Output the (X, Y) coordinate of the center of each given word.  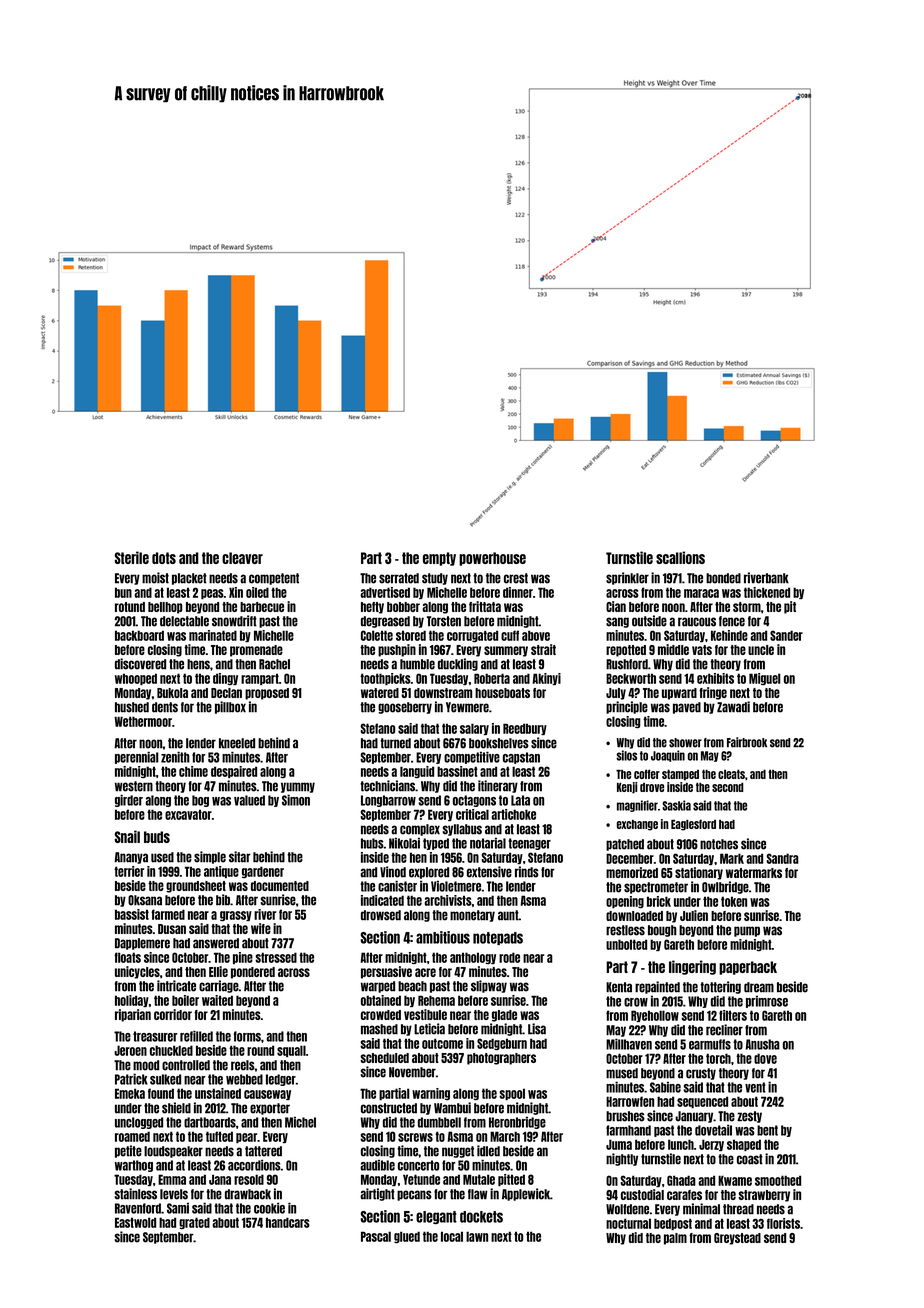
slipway (489, 986)
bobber (403, 607)
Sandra (783, 858)
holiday (132, 1001)
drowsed (381, 915)
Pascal (376, 1236)
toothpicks (385, 679)
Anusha (762, 1044)
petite (128, 1151)
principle (627, 707)
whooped (136, 679)
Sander (786, 635)
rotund (130, 607)
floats (127, 957)
